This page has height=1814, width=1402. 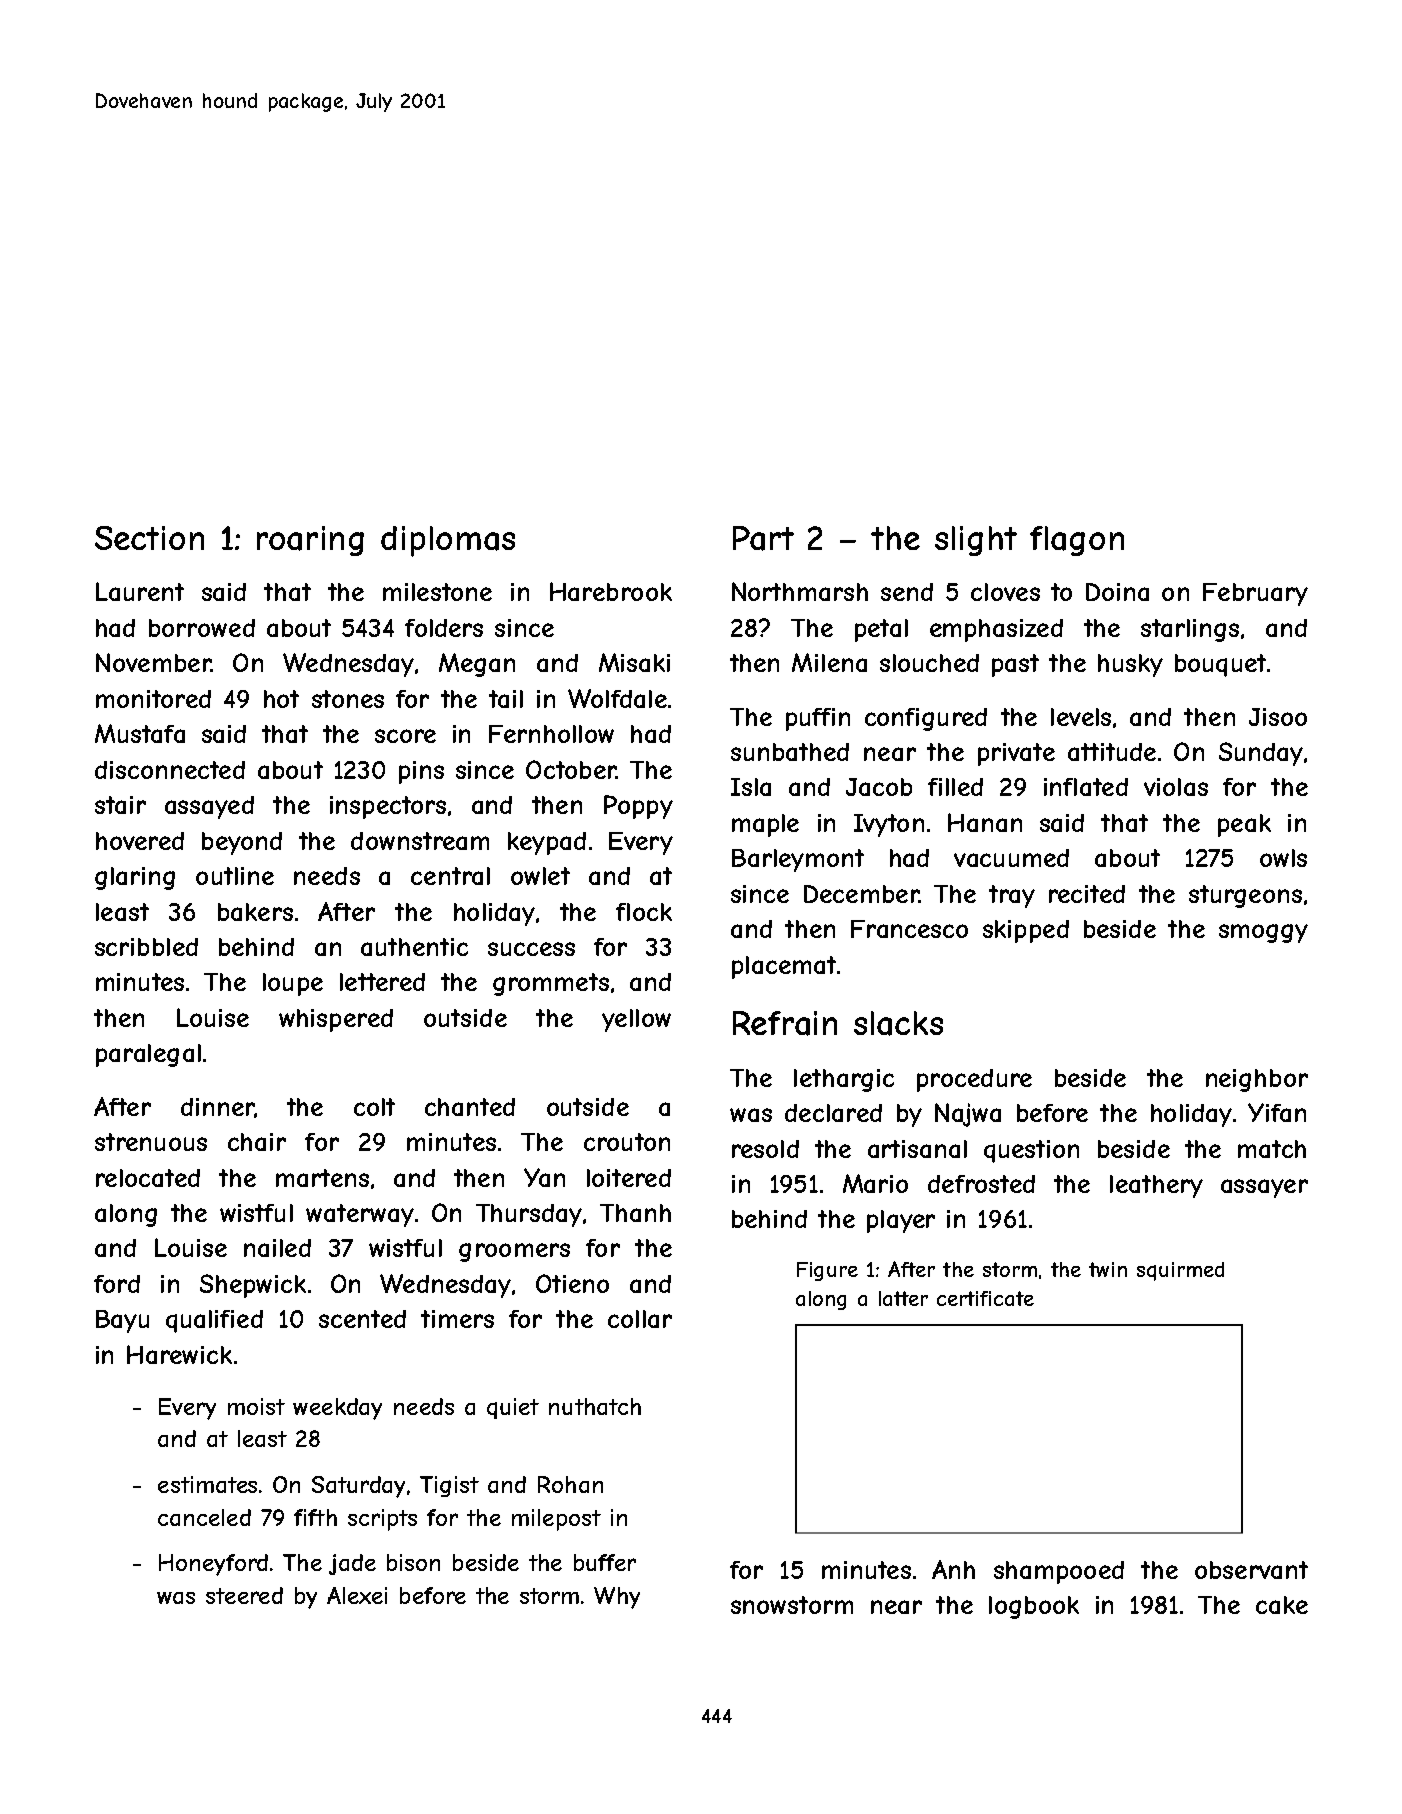 What do you see at coordinates (790, 752) in the page?
I see `sunbathed` at bounding box center [790, 752].
